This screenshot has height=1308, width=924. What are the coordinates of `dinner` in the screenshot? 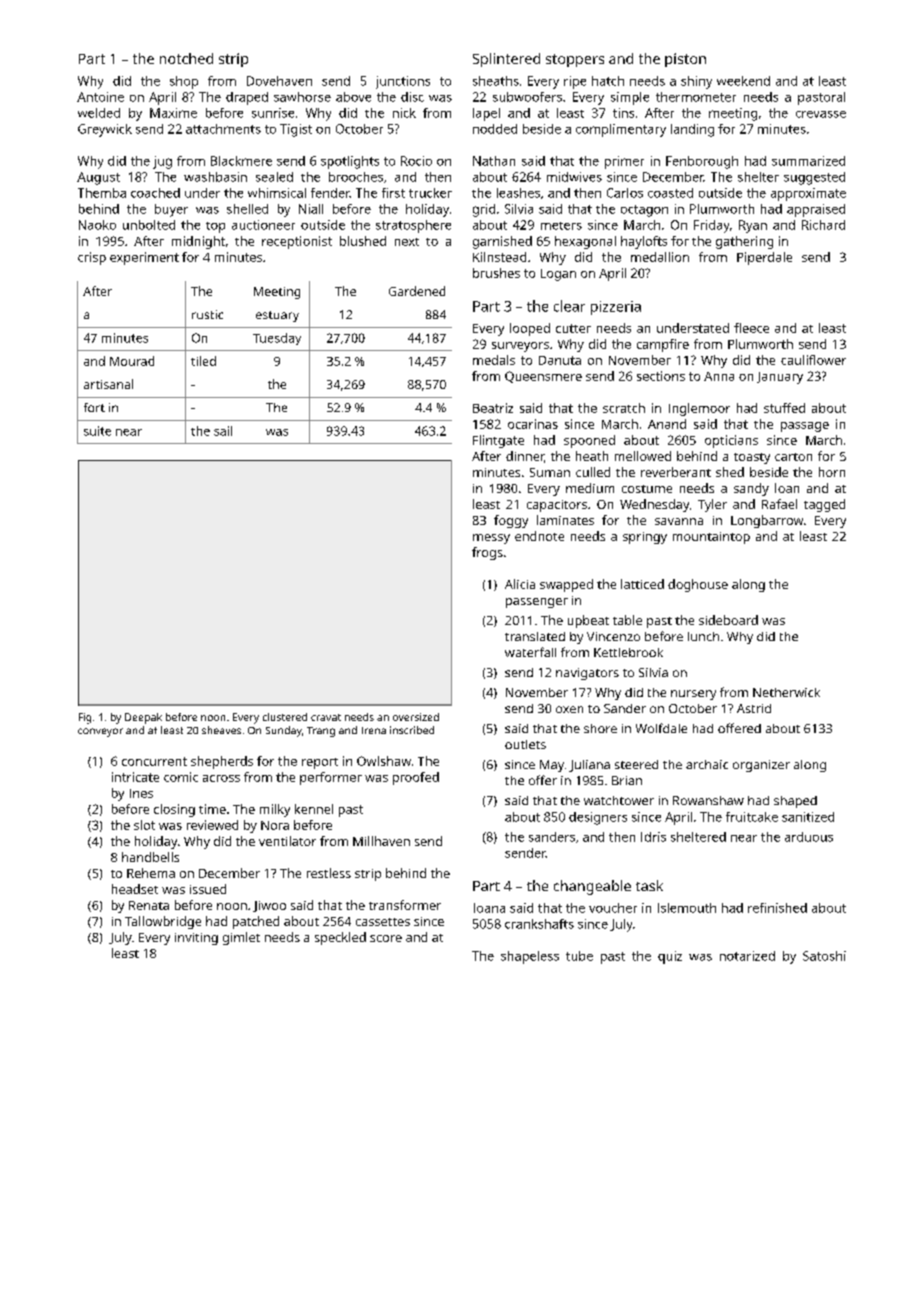 It's located at (525, 456).
